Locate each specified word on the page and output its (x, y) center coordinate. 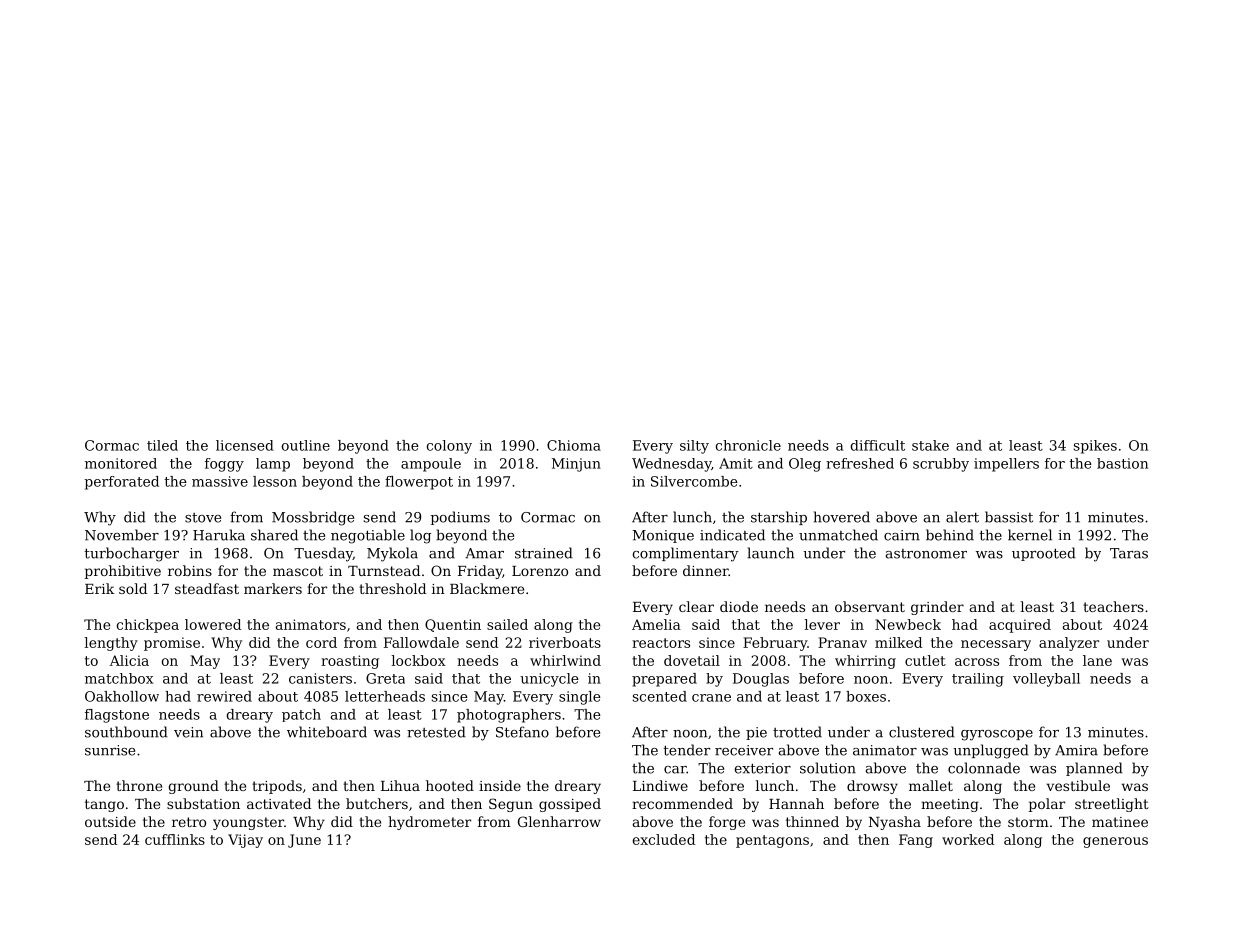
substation (203, 803)
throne (139, 785)
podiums (460, 518)
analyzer (1069, 644)
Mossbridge (313, 518)
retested (436, 732)
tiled (162, 445)
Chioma (574, 445)
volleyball (1046, 680)
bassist (1009, 517)
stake (930, 445)
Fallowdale (421, 642)
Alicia (129, 660)
